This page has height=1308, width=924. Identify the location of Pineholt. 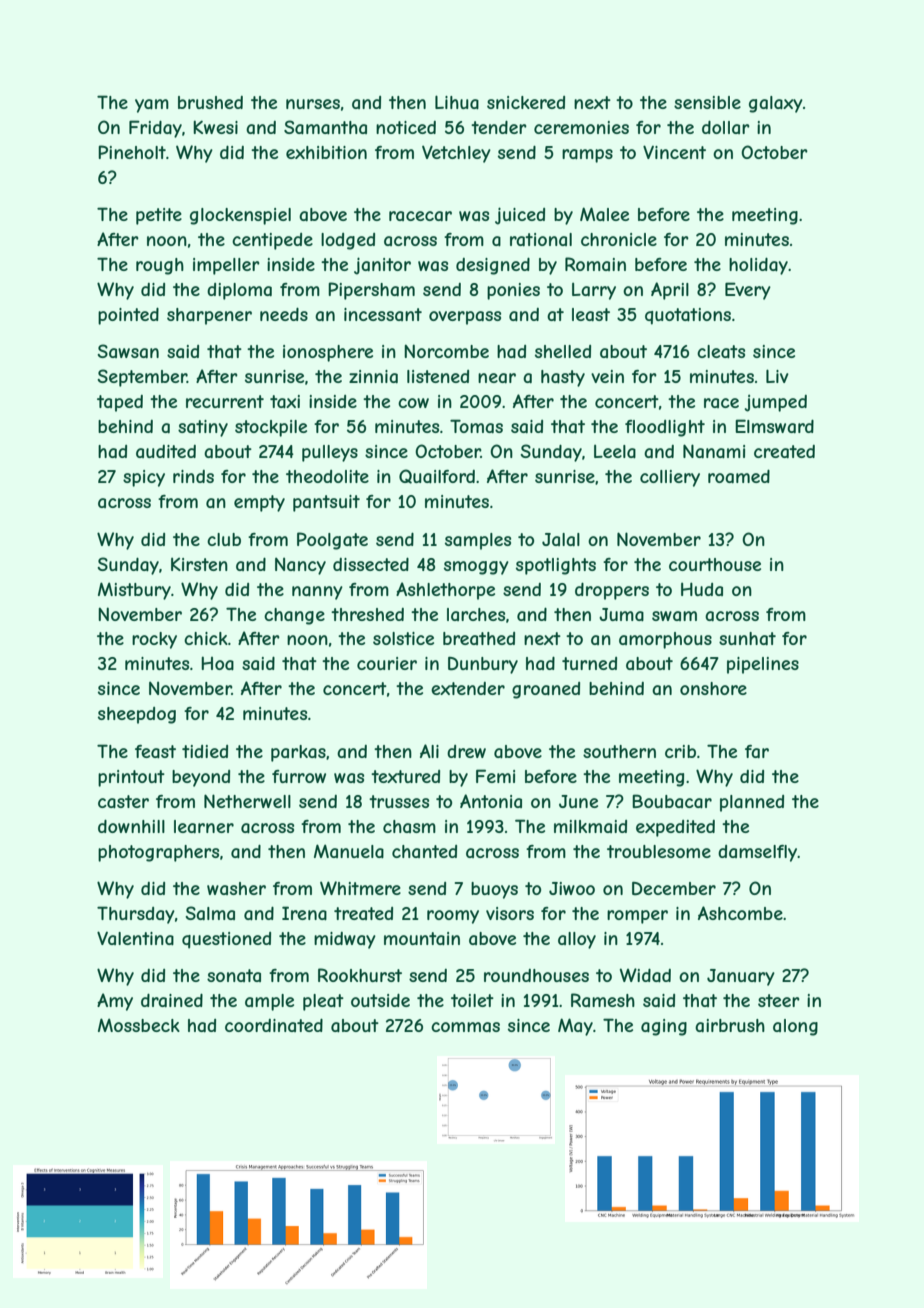
(132, 152).
